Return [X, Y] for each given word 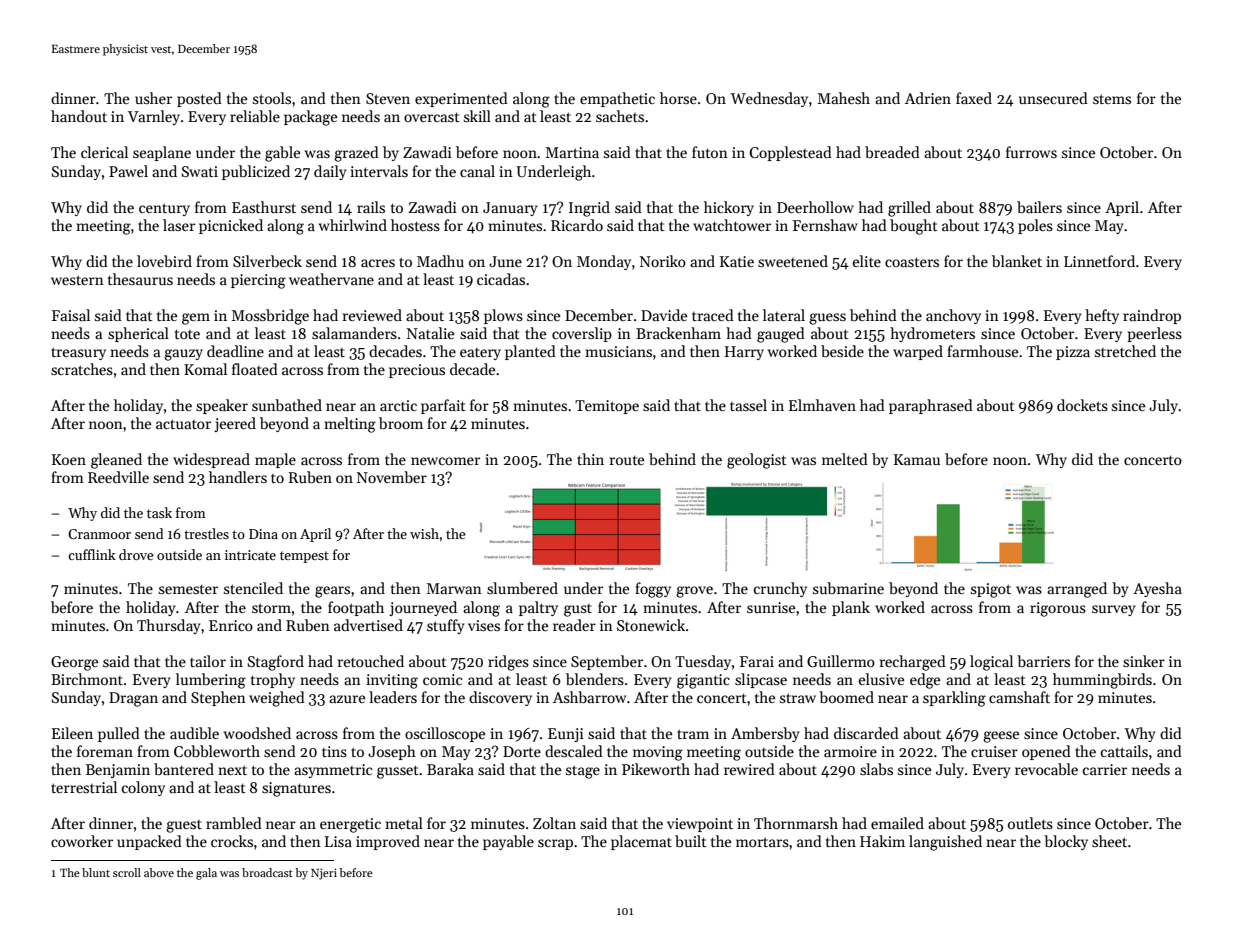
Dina [263, 534]
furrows [1031, 152]
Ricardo [577, 225]
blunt [96, 872]
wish [424, 533]
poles [1035, 226]
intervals [379, 171]
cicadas [501, 279]
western [77, 280]
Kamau [917, 459]
